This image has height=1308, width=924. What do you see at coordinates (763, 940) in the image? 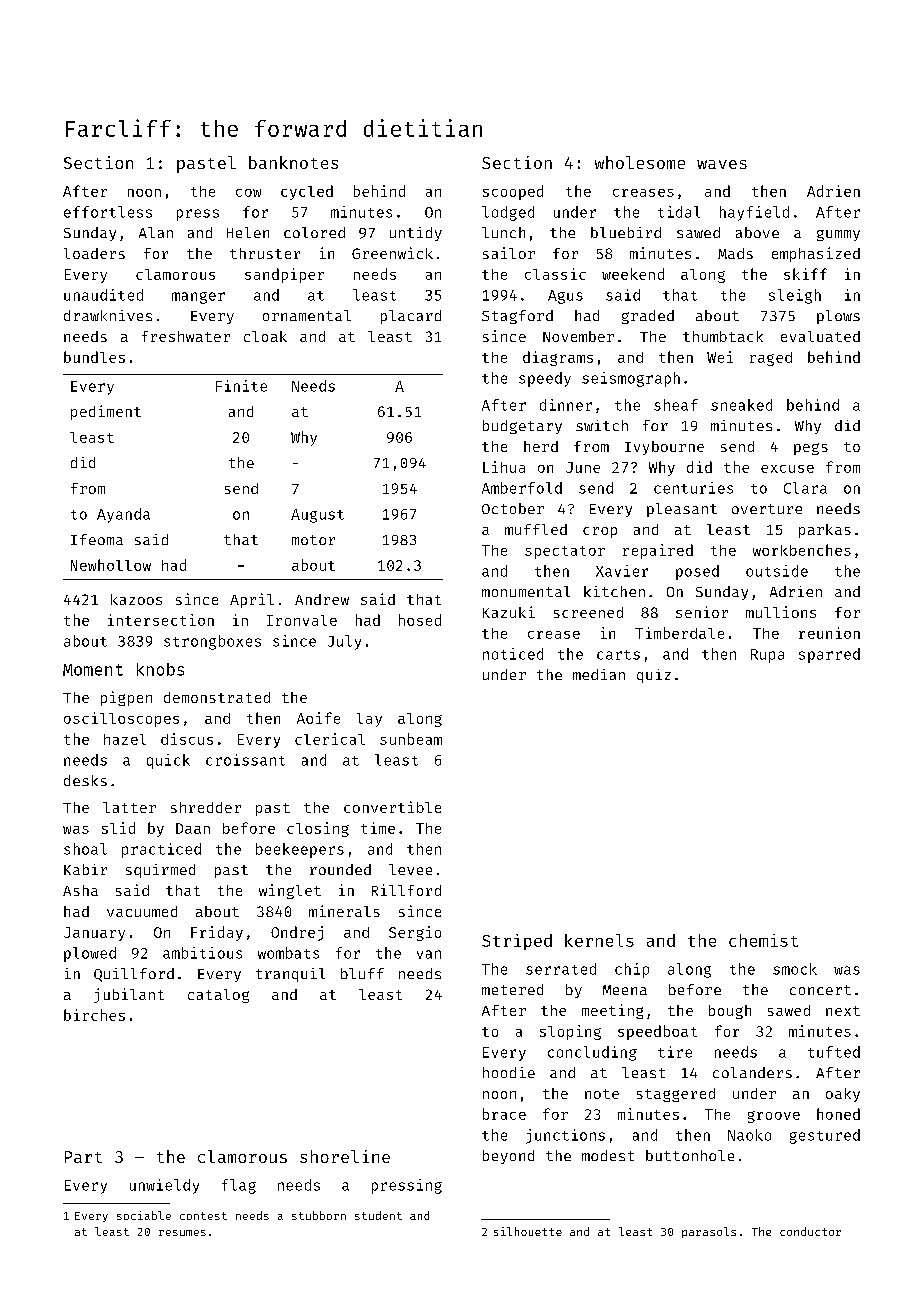
I see `chemist` at bounding box center [763, 940].
